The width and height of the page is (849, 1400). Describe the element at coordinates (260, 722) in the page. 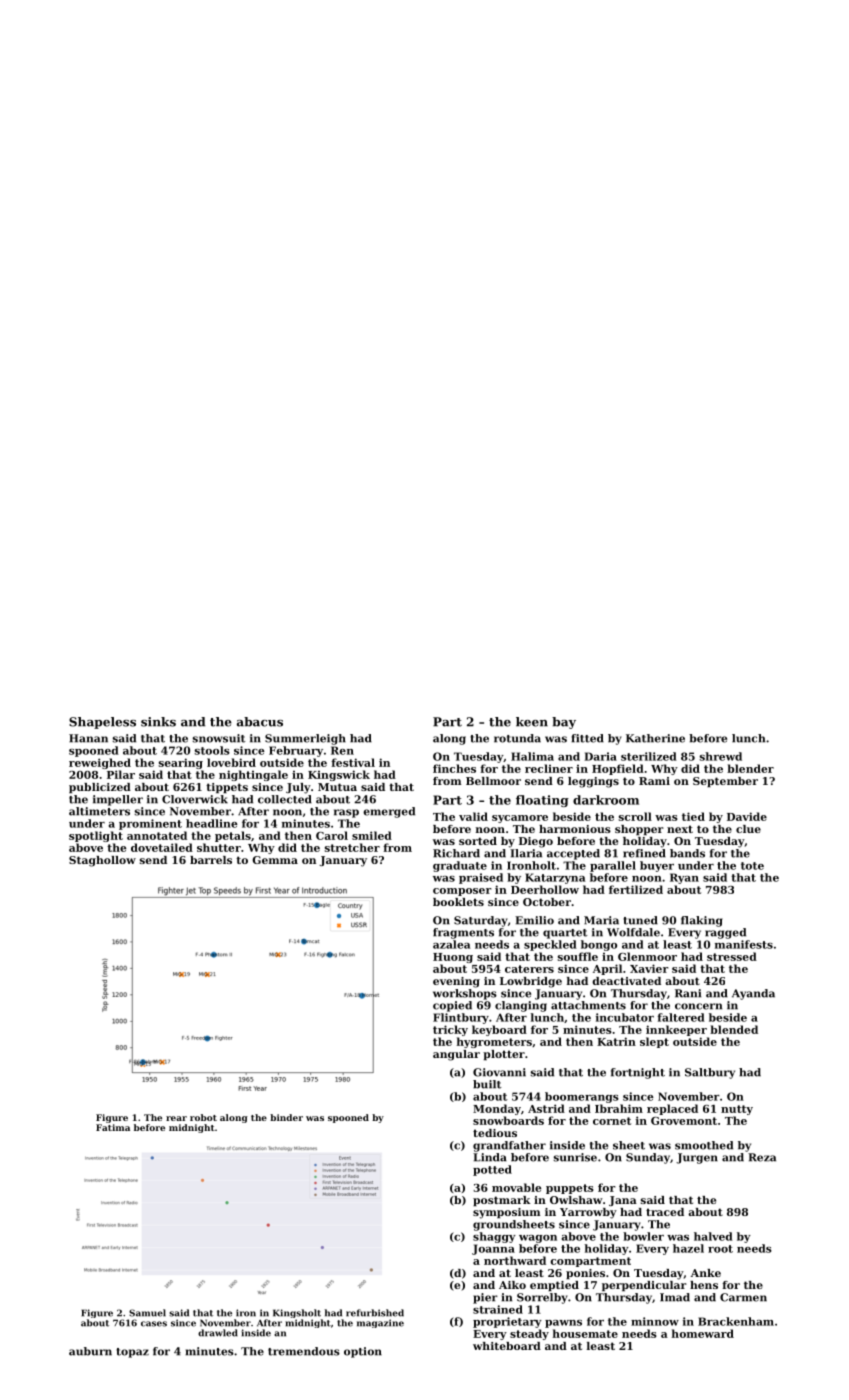

I see `abacus` at that location.
